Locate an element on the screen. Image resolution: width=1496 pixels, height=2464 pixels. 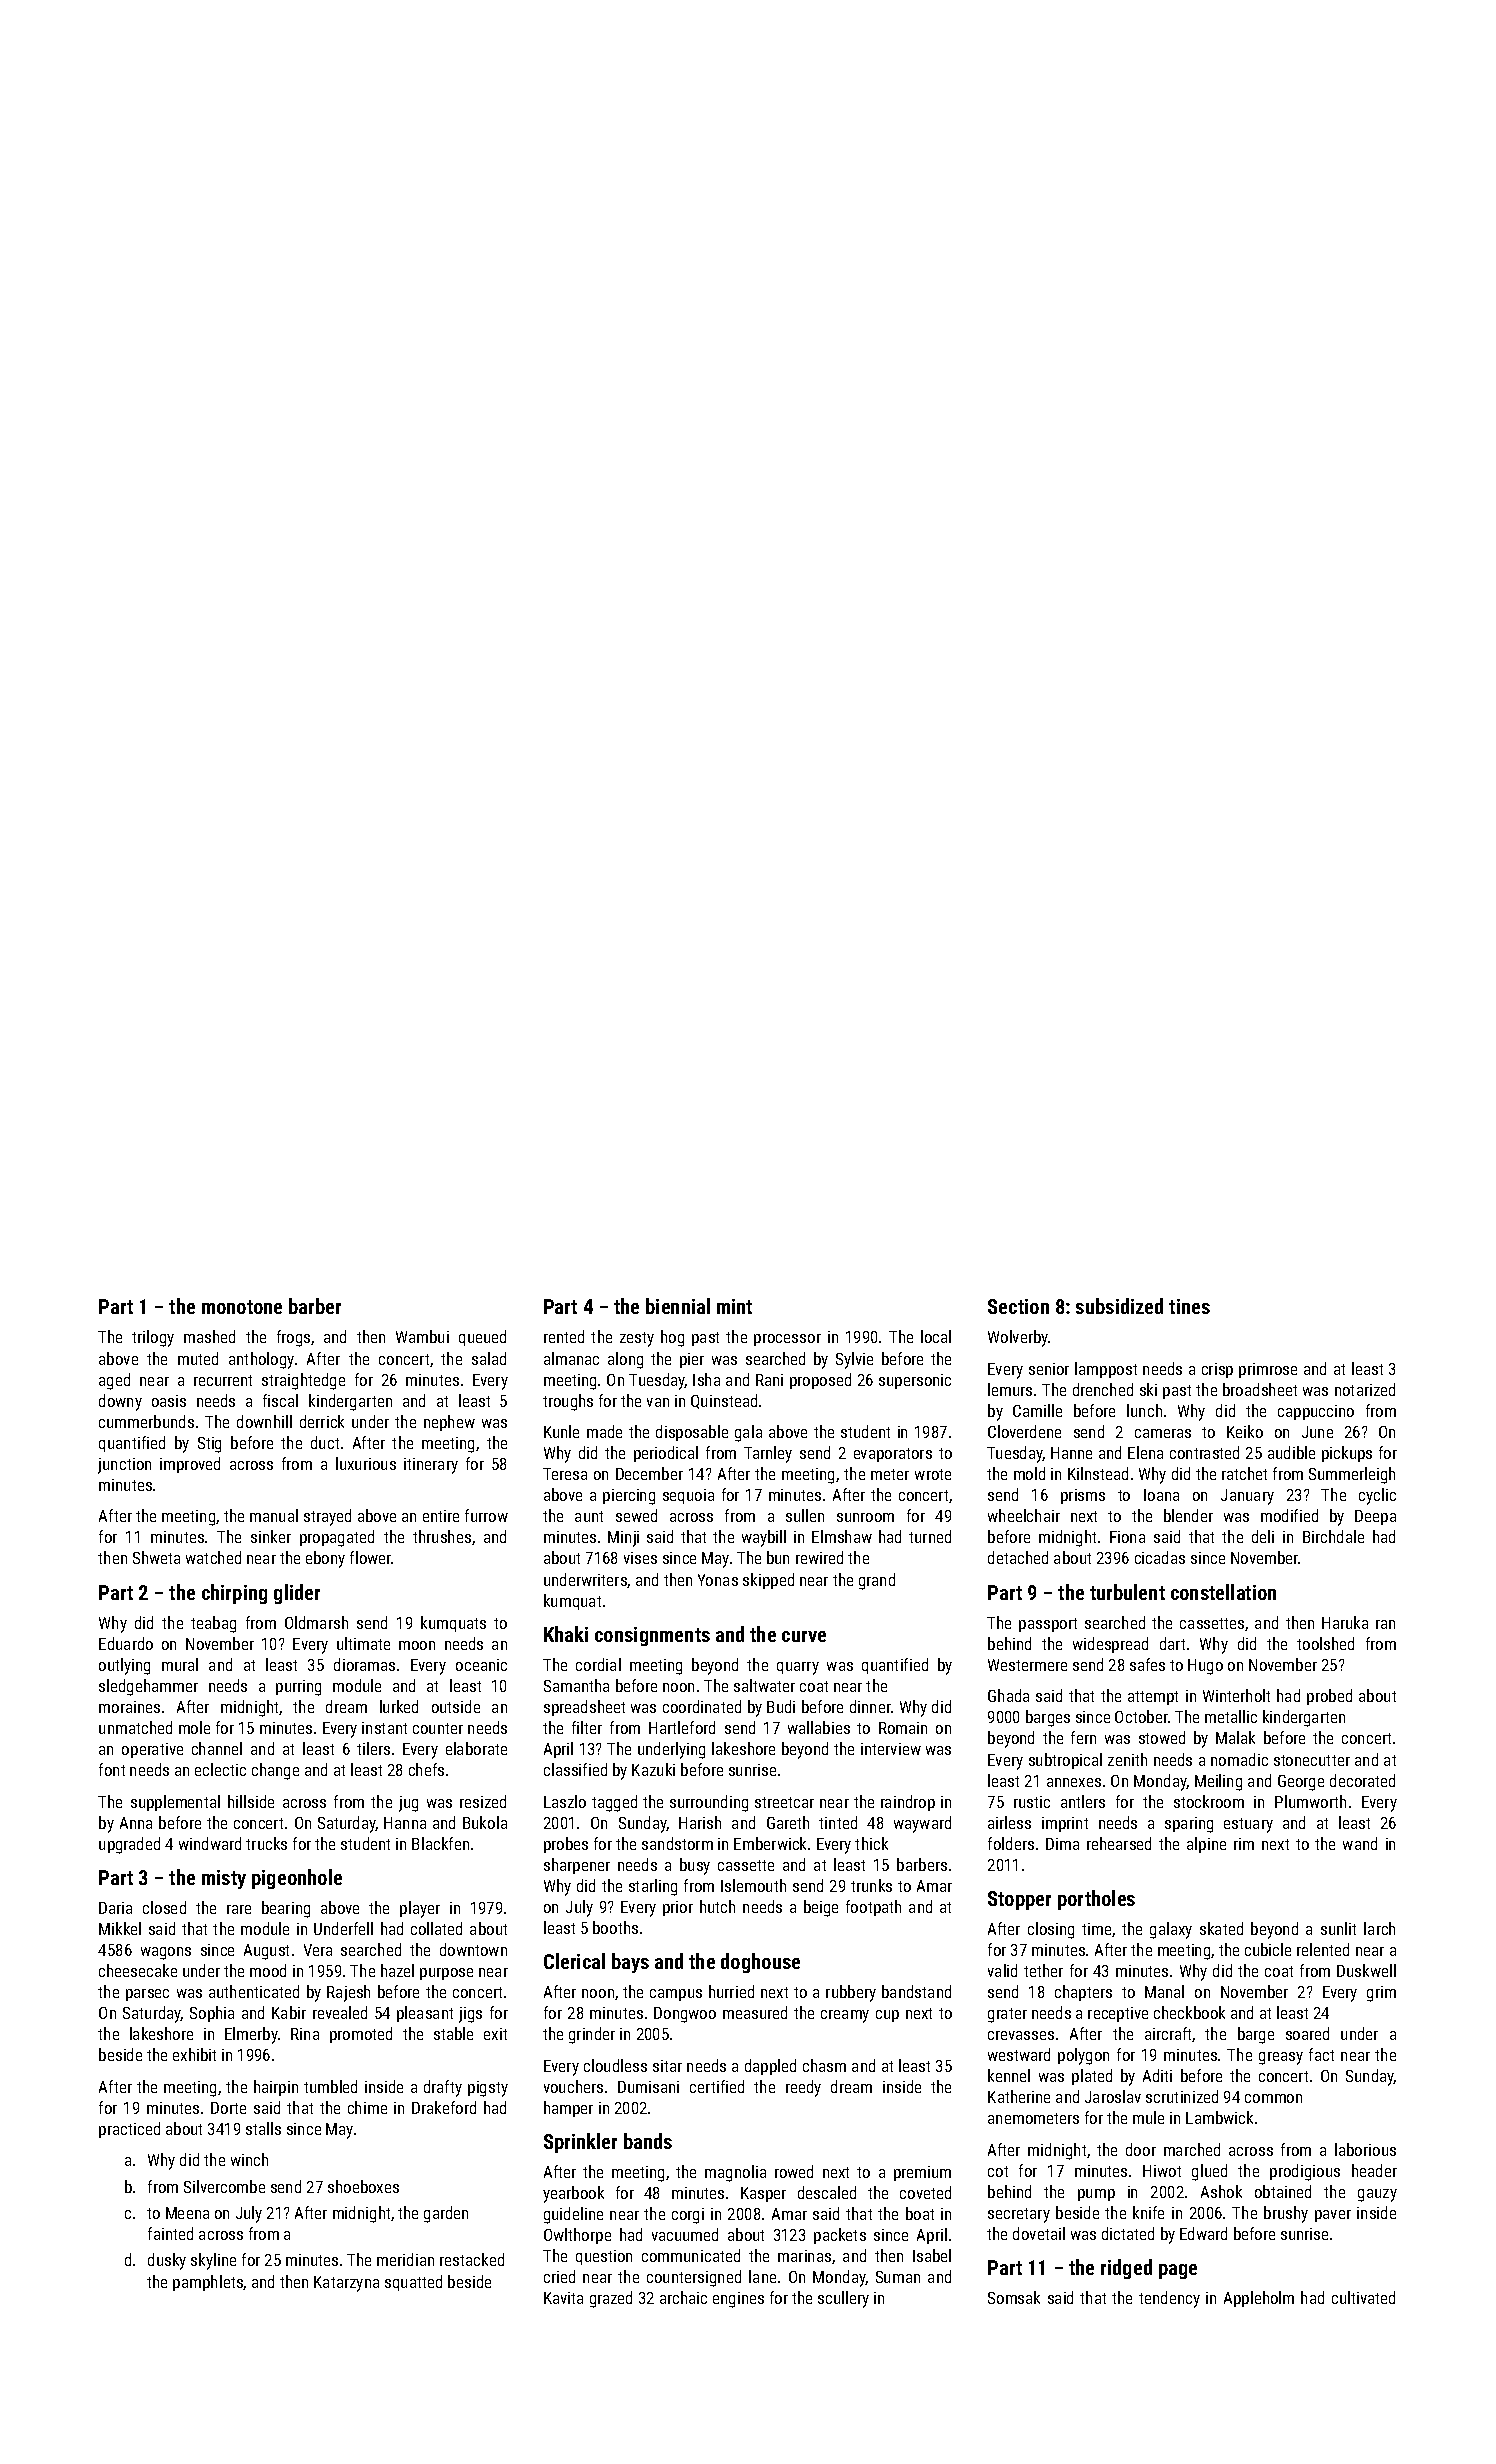
grazed is located at coordinates (611, 2299).
